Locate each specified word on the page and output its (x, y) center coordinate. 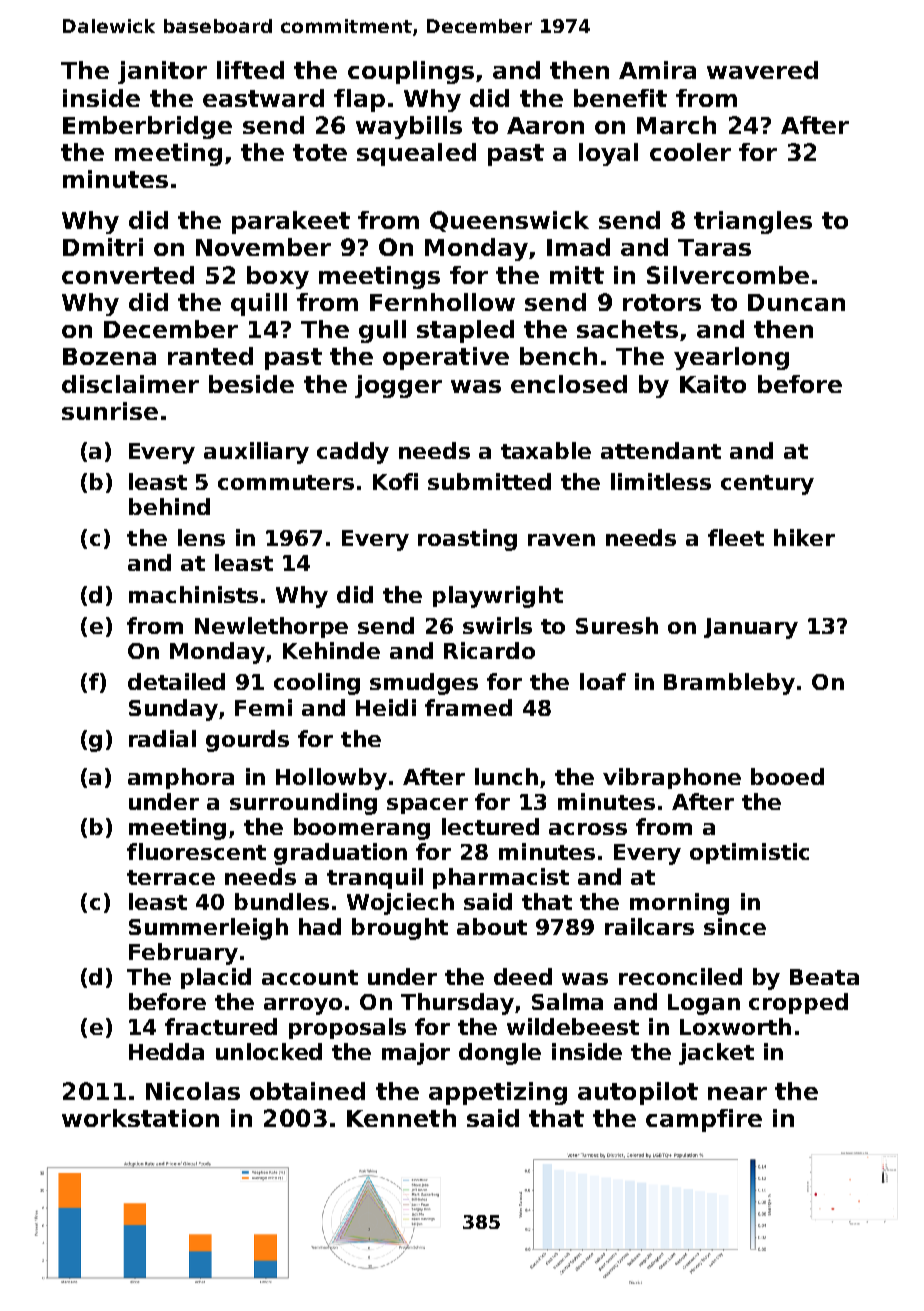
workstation (140, 1118)
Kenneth (401, 1118)
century (767, 485)
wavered (762, 70)
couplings (411, 72)
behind (169, 506)
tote (320, 152)
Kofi (395, 481)
